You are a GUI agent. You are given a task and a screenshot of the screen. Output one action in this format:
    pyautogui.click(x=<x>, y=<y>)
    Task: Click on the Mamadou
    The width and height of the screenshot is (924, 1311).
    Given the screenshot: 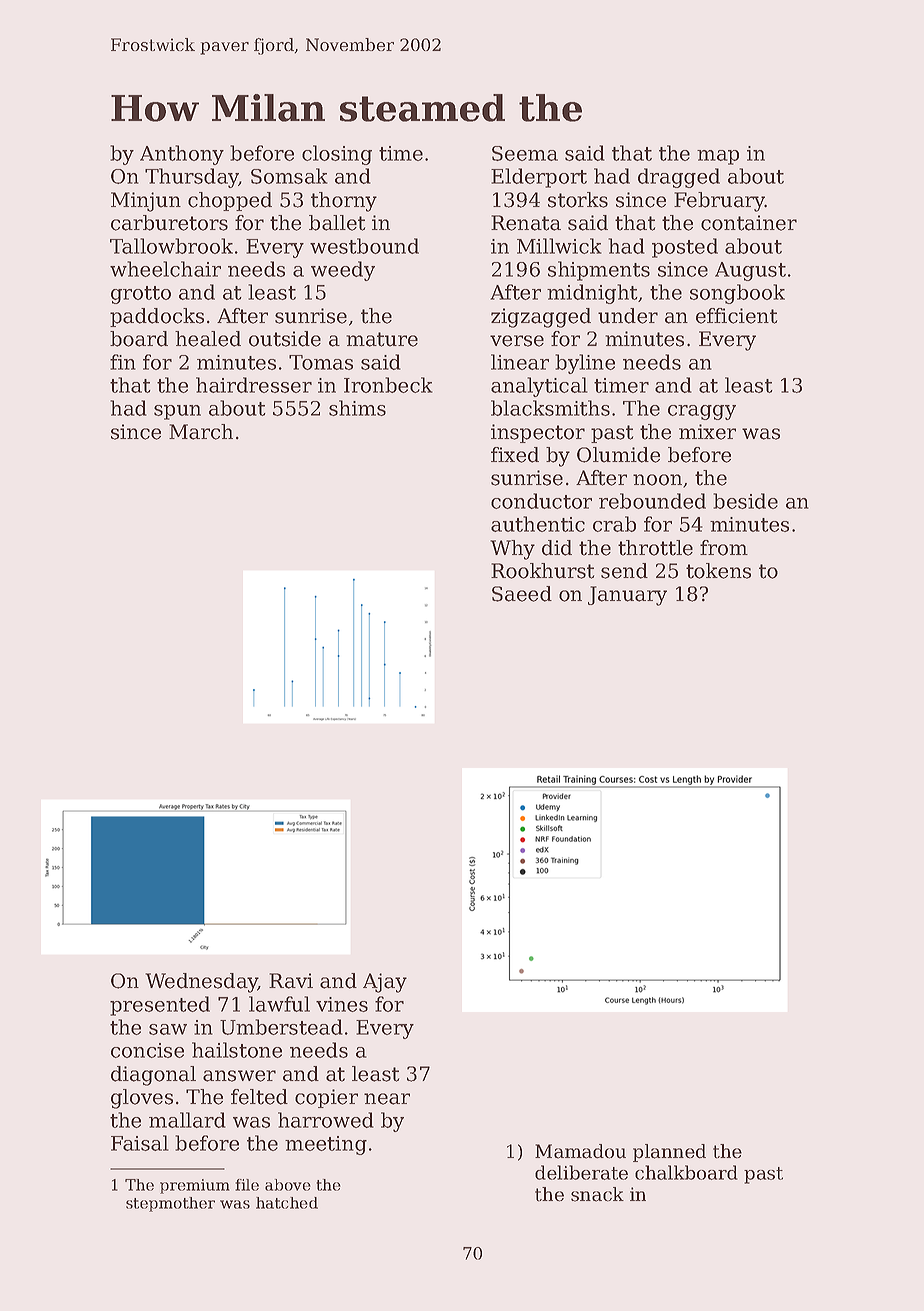 What is the action you would take?
    pyautogui.click(x=580, y=1151)
